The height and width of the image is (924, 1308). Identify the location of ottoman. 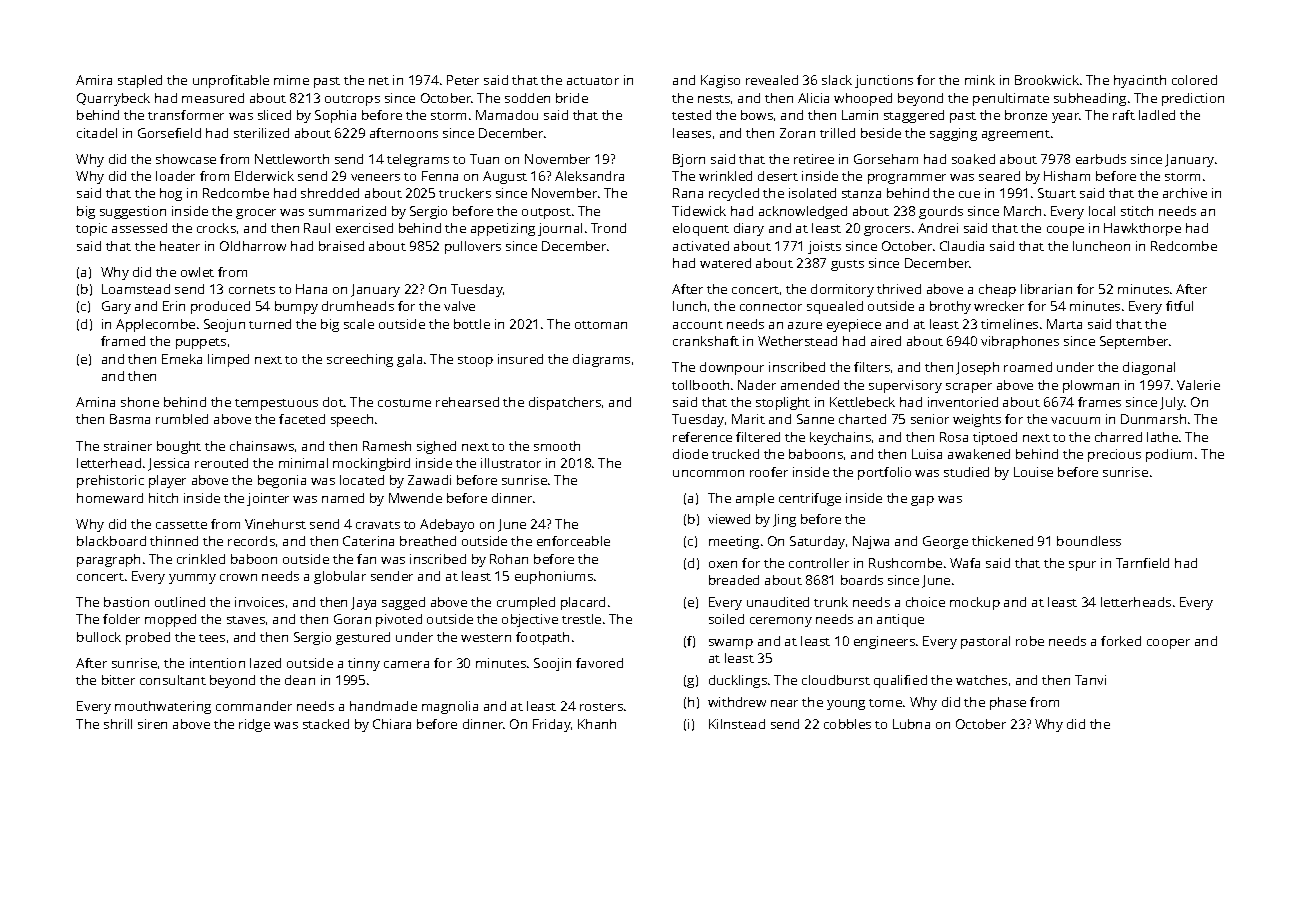
(601, 325).
